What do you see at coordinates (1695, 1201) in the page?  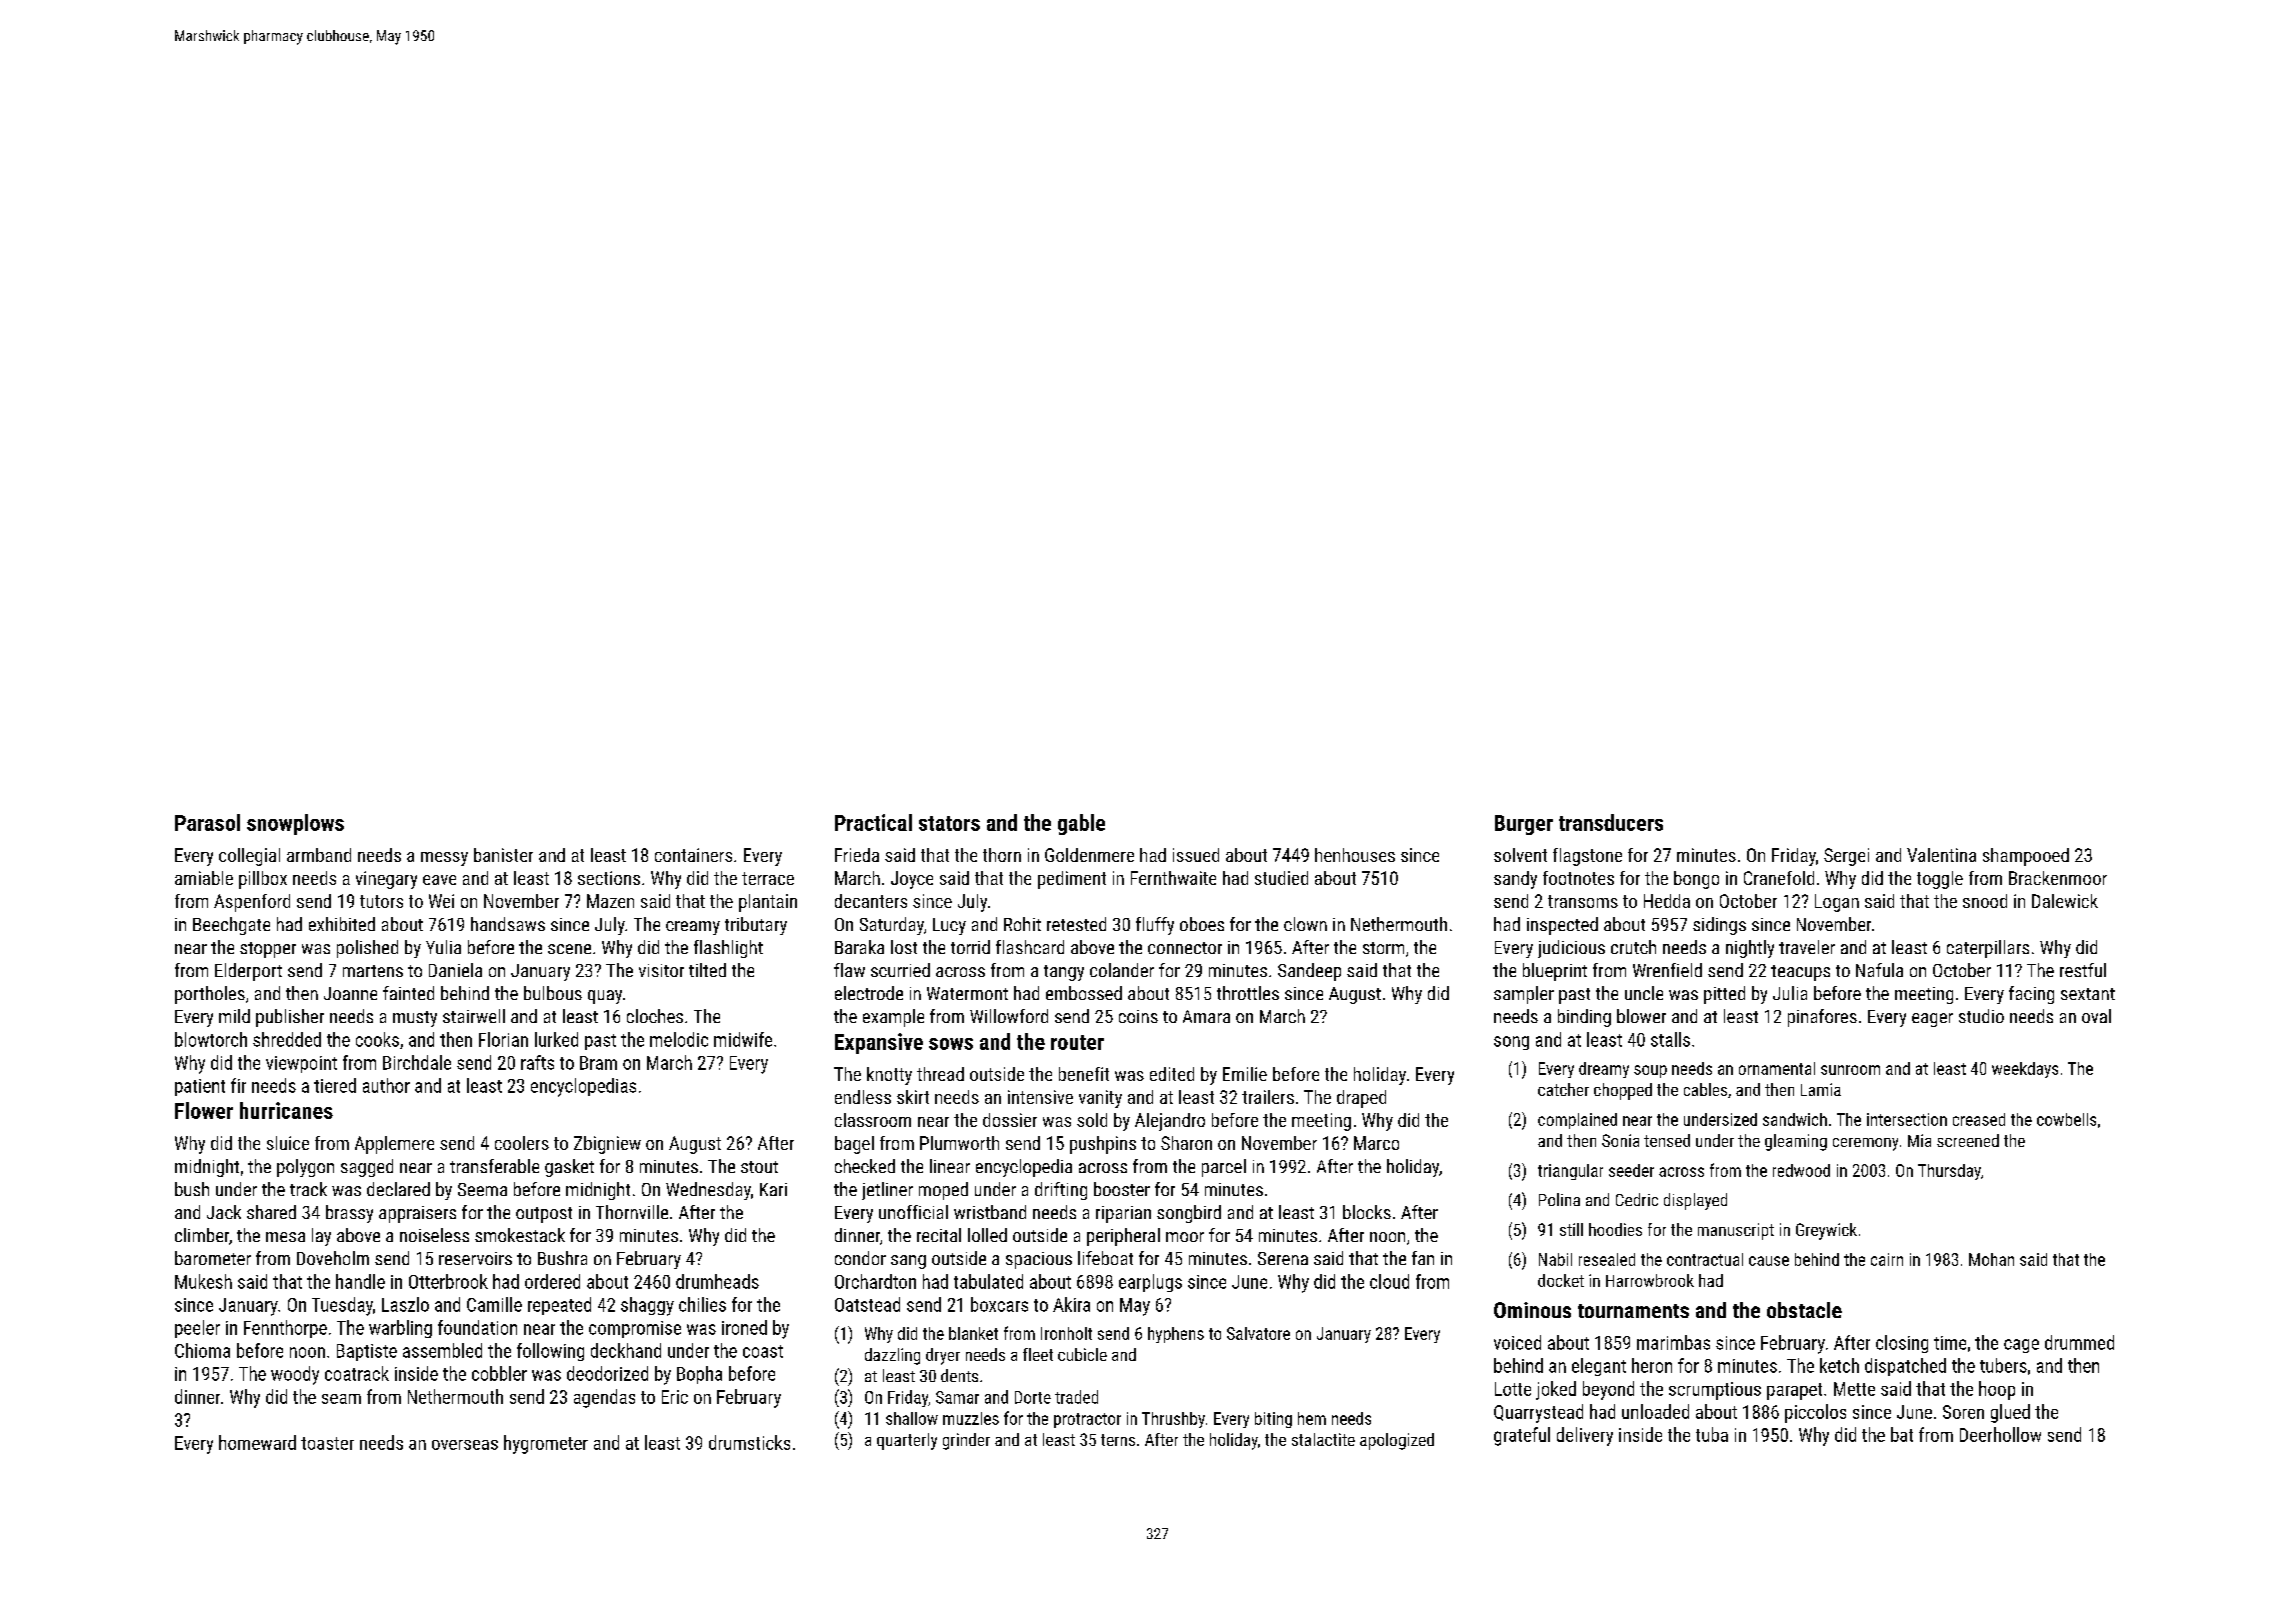 I see `displayed` at bounding box center [1695, 1201].
